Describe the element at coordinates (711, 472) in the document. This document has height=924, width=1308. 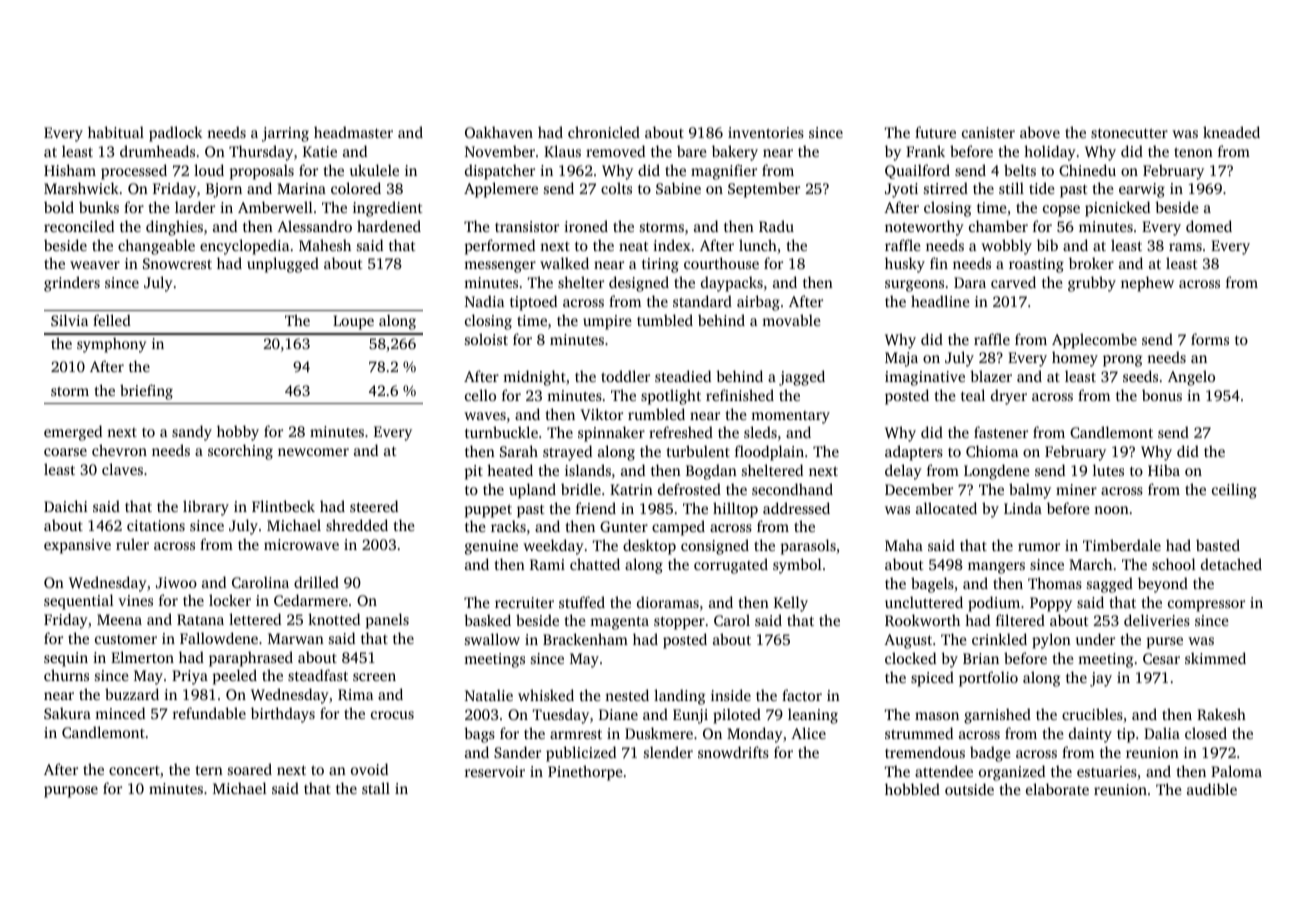
I see `Bogdan` at that location.
